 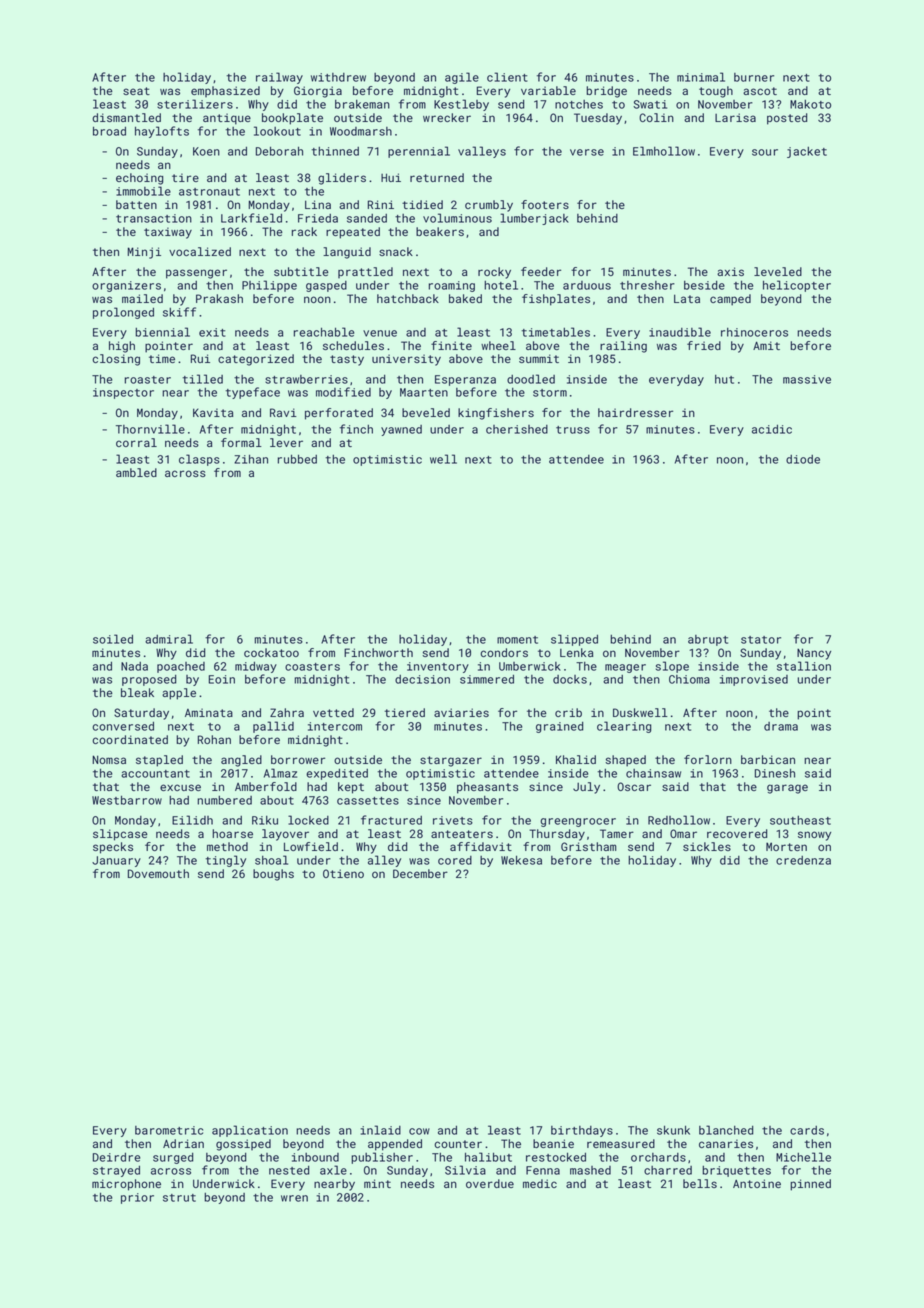 I want to click on axis, so click(x=730, y=271).
